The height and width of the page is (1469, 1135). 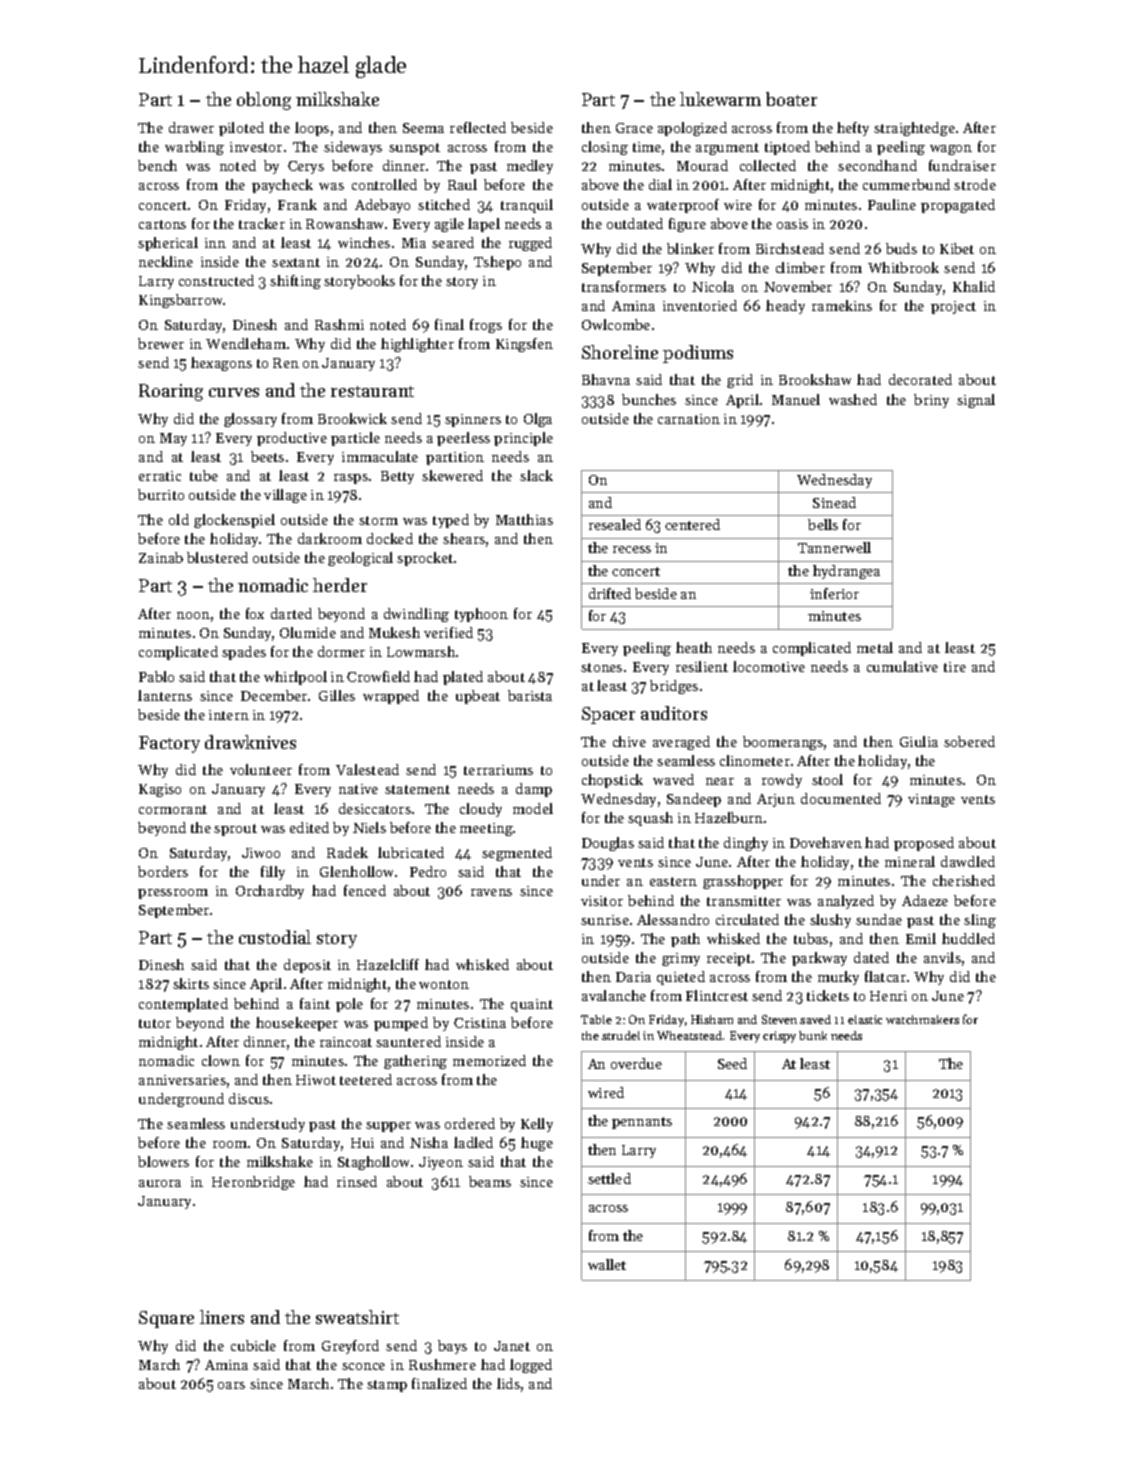 What do you see at coordinates (783, 743) in the page?
I see `boomerangs` at bounding box center [783, 743].
